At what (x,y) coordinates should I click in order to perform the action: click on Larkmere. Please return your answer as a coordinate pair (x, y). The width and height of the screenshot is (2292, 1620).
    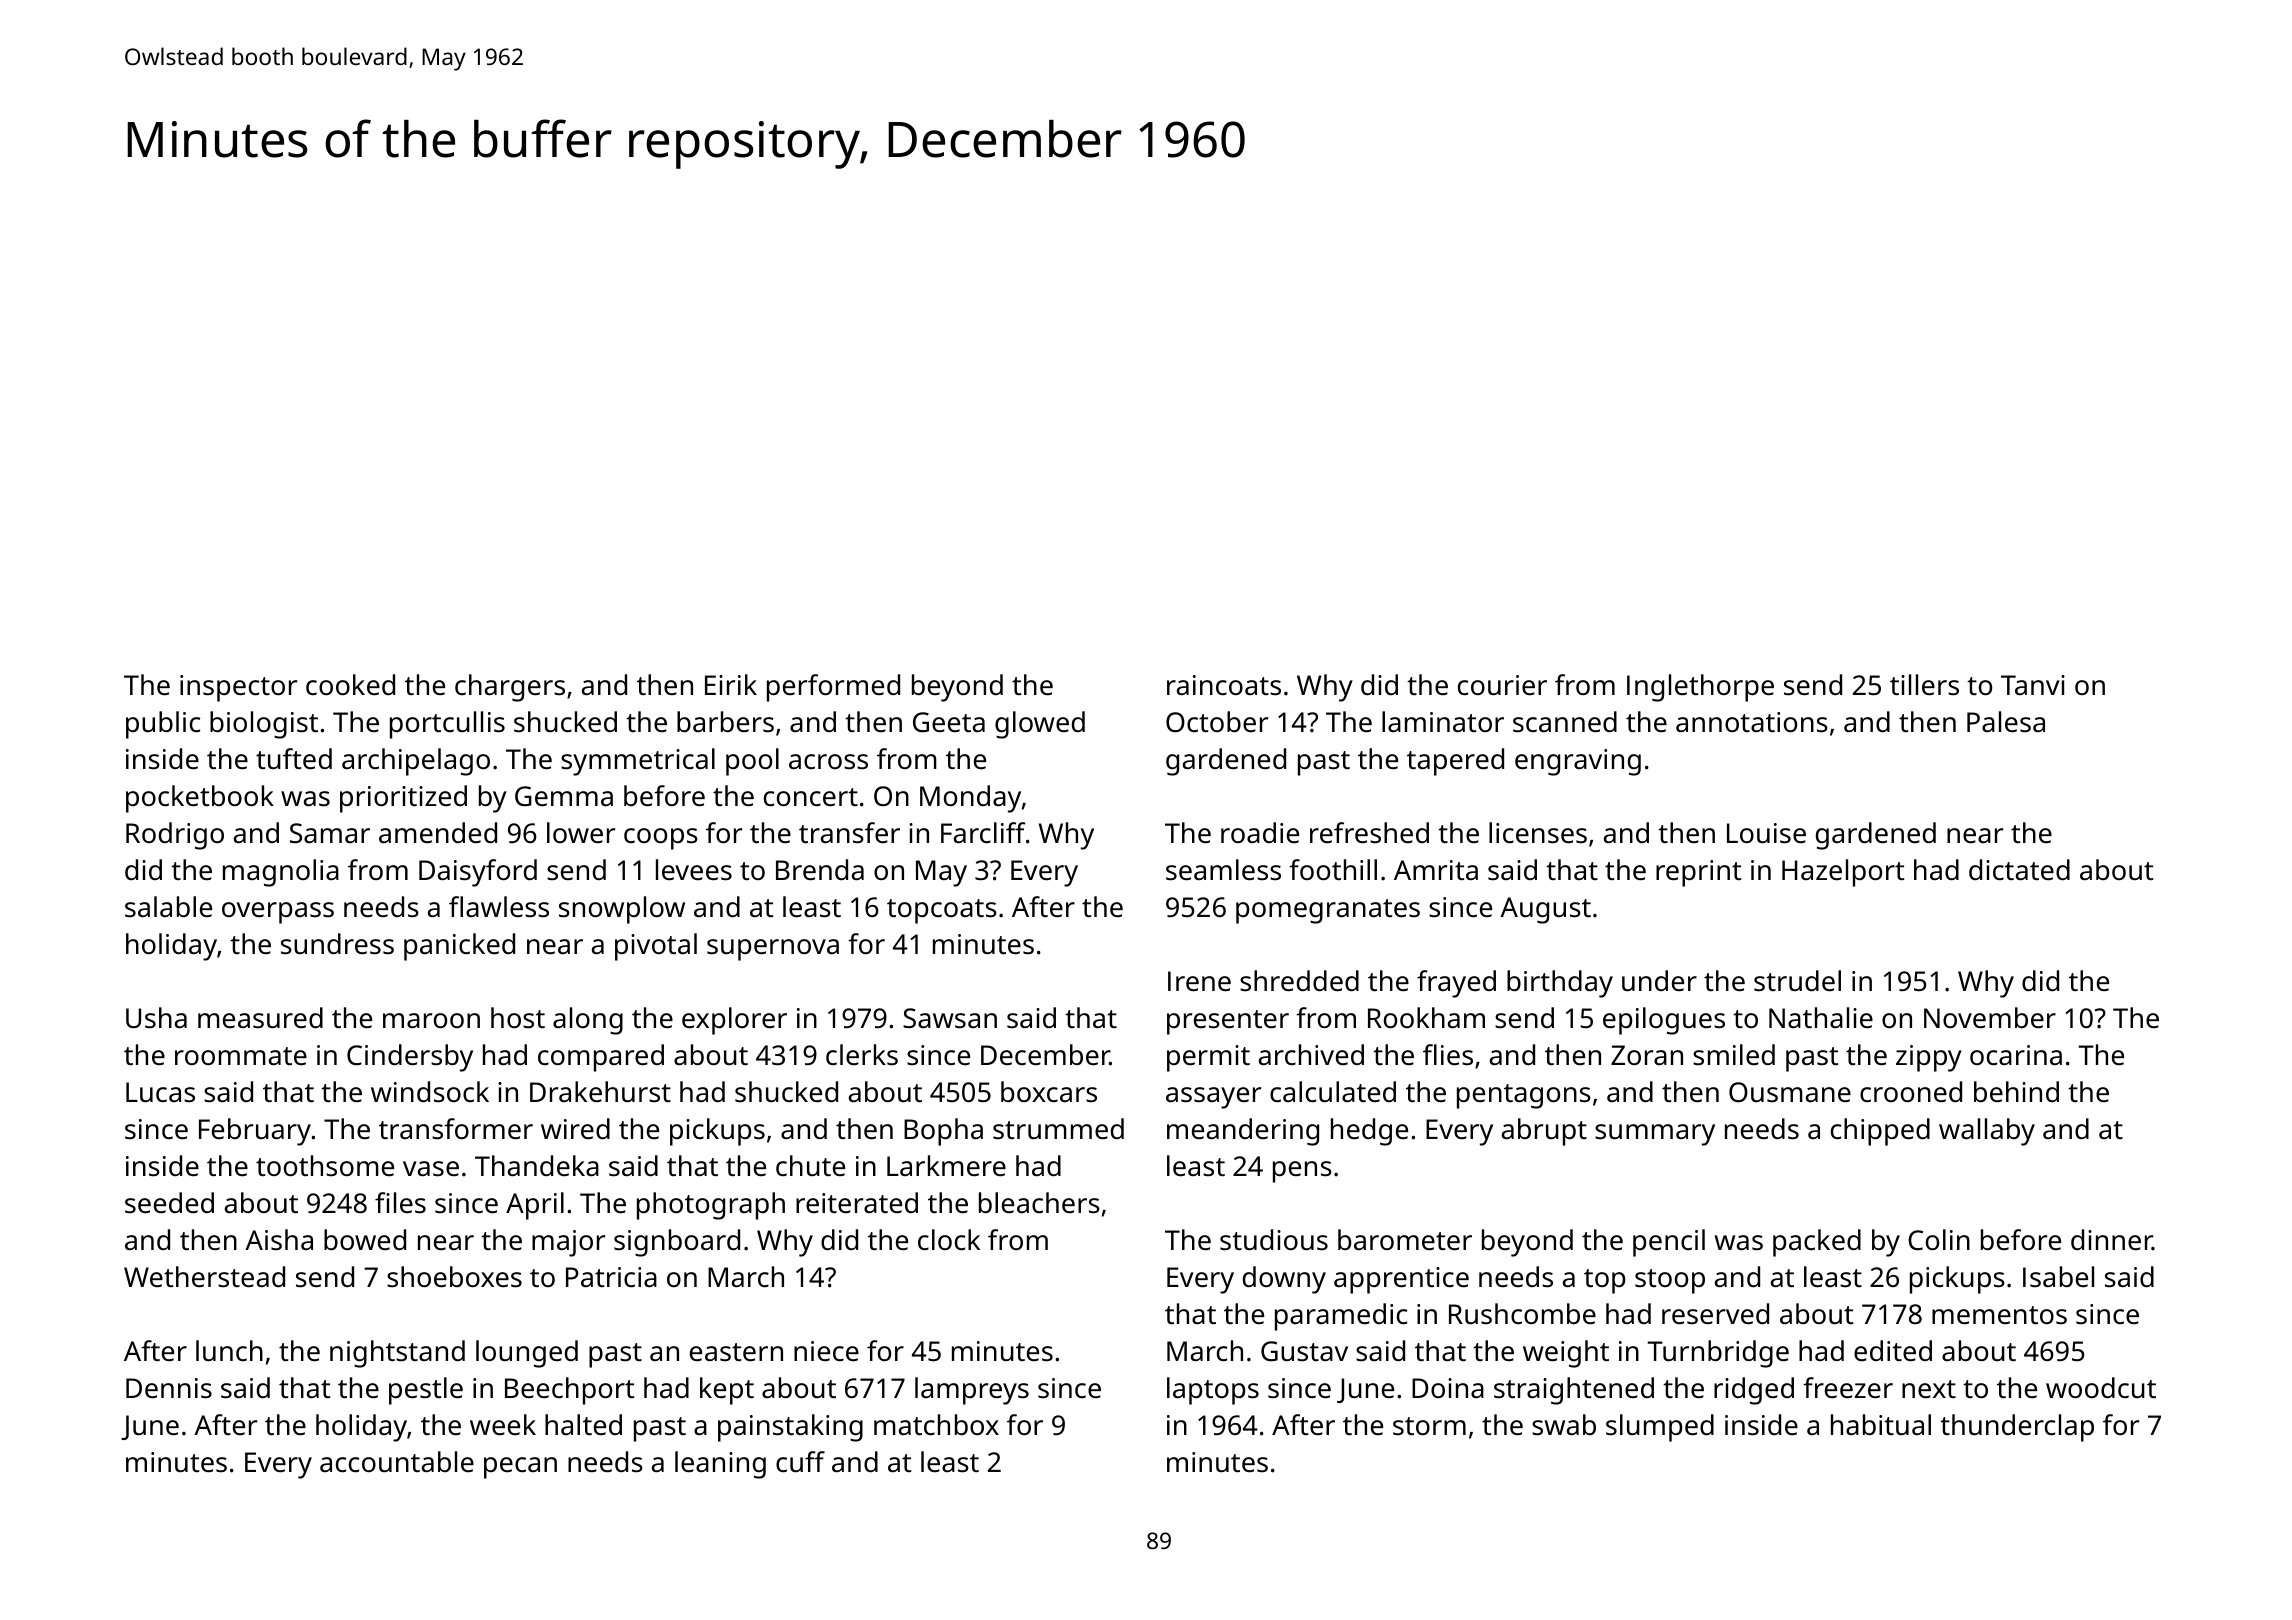
    Looking at the image, I should click on (946, 1165).
